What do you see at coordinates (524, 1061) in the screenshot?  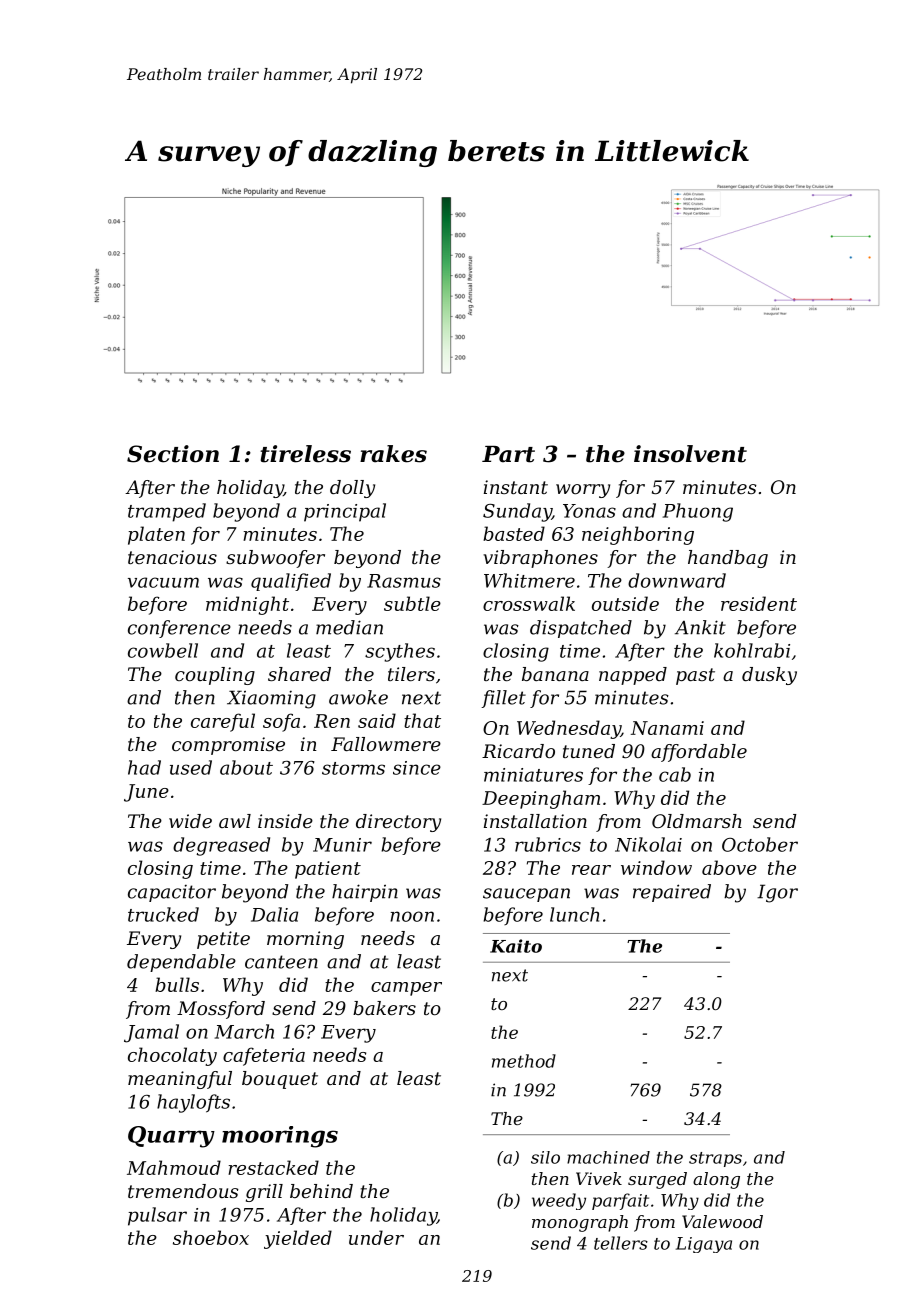 I see `method` at bounding box center [524, 1061].
